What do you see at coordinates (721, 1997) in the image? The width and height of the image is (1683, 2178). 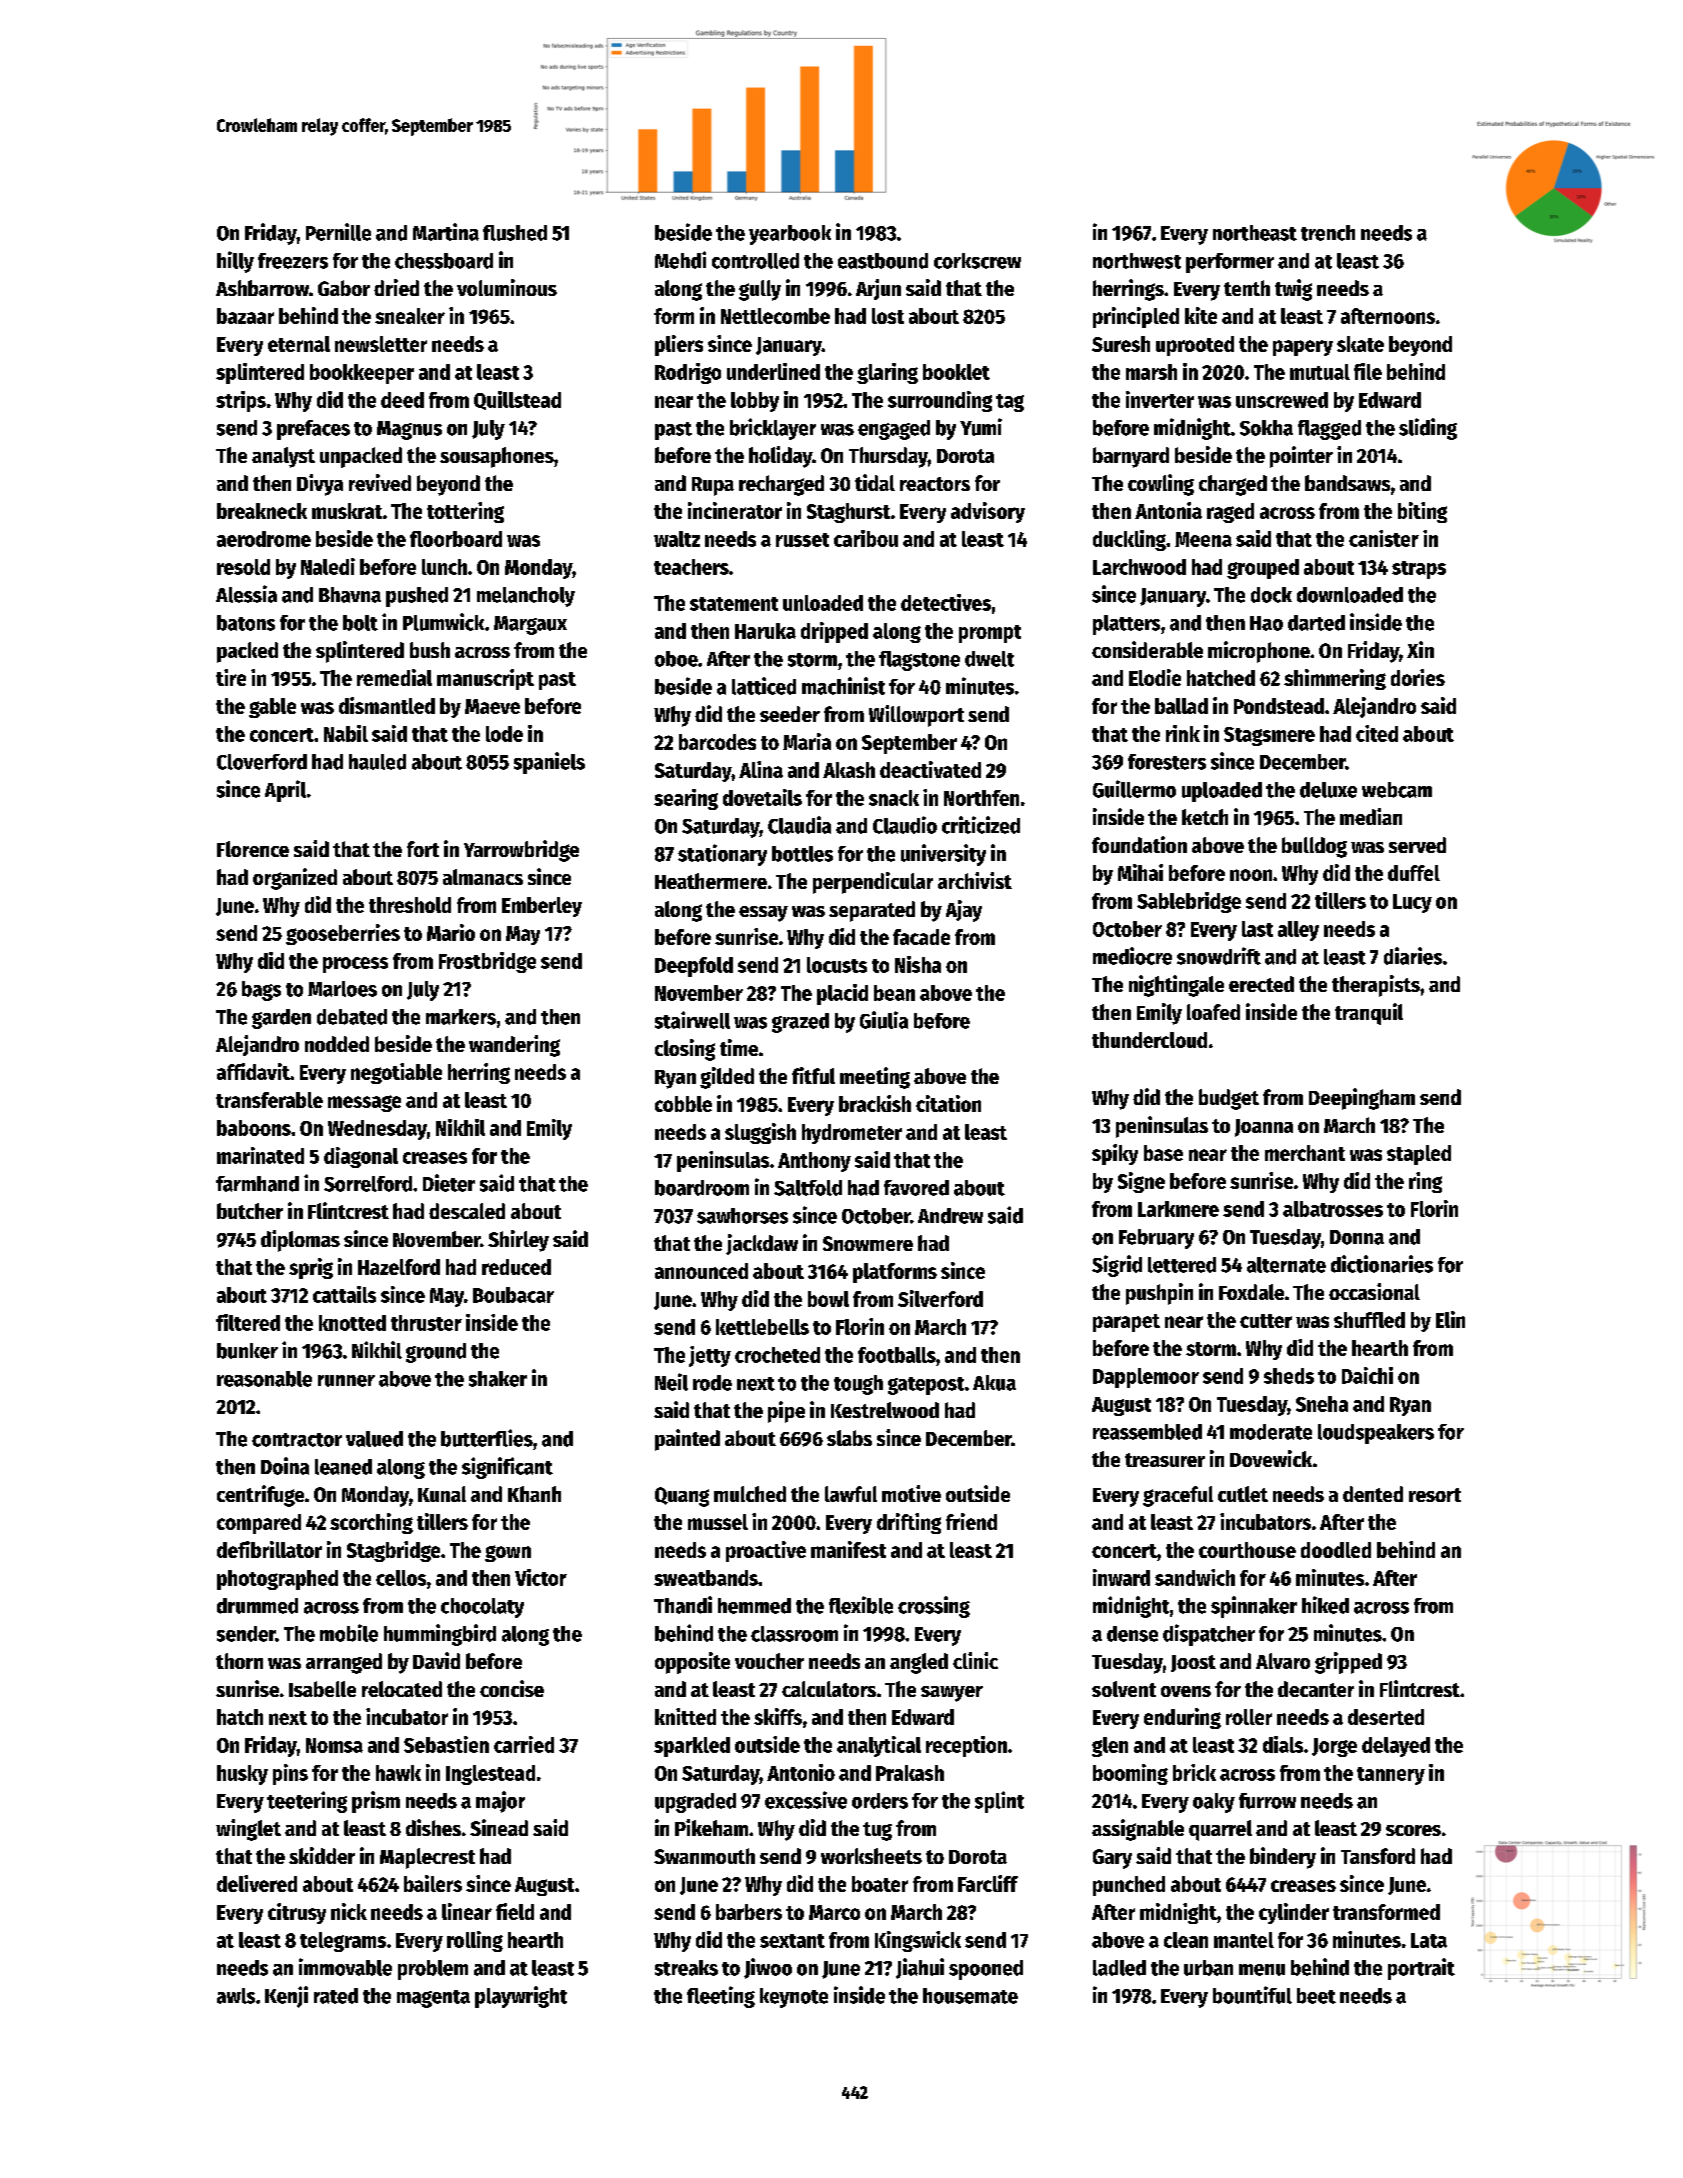 I see `fleeting` at bounding box center [721, 1997].
